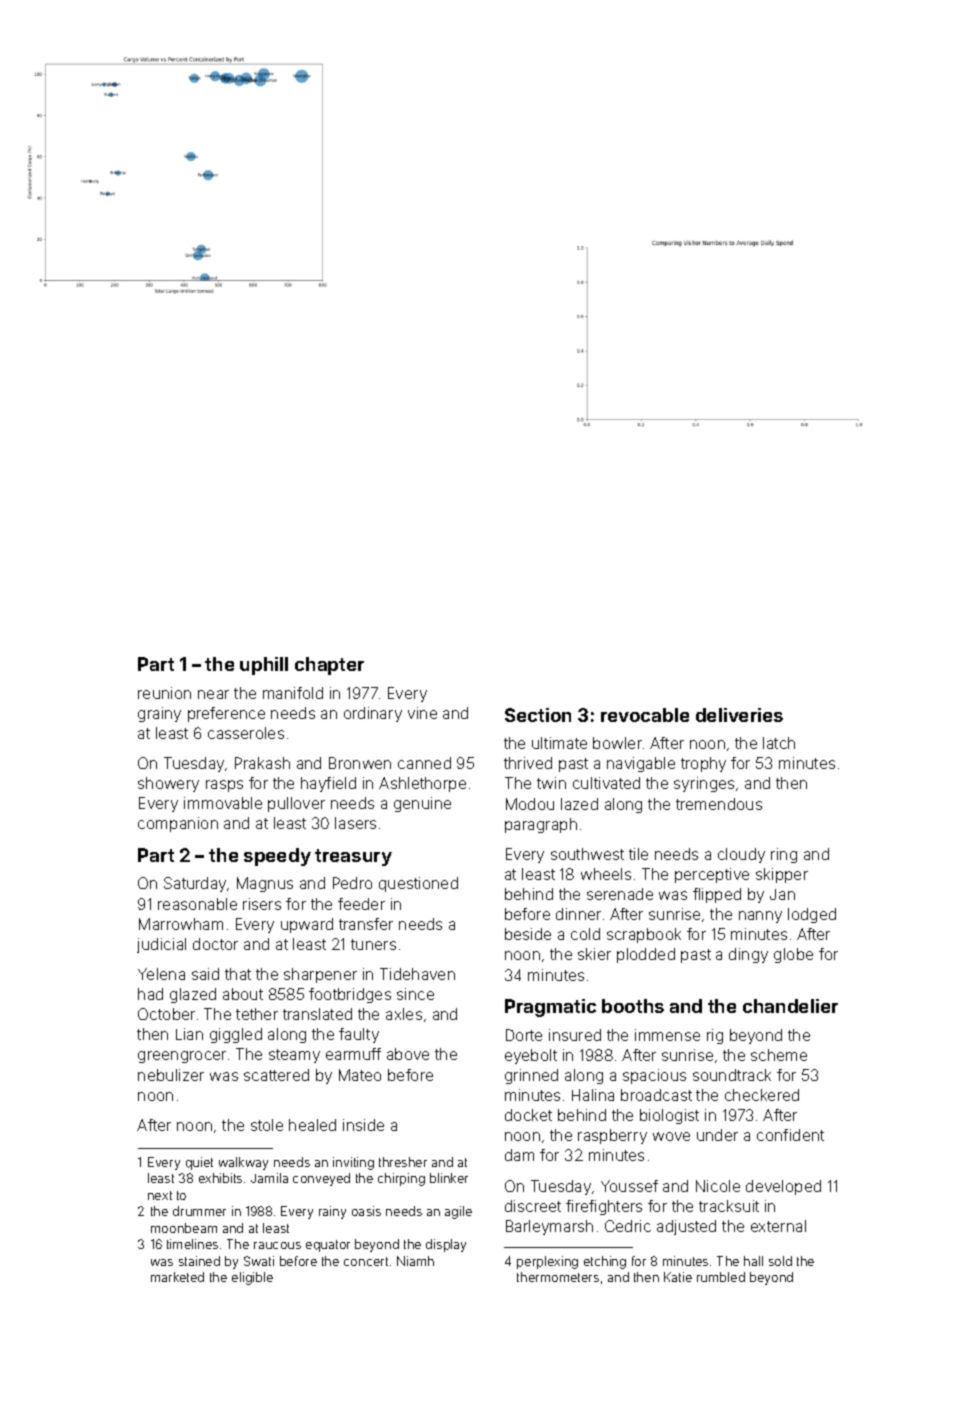 This document has width=980, height=1420. I want to click on ultimate, so click(559, 743).
